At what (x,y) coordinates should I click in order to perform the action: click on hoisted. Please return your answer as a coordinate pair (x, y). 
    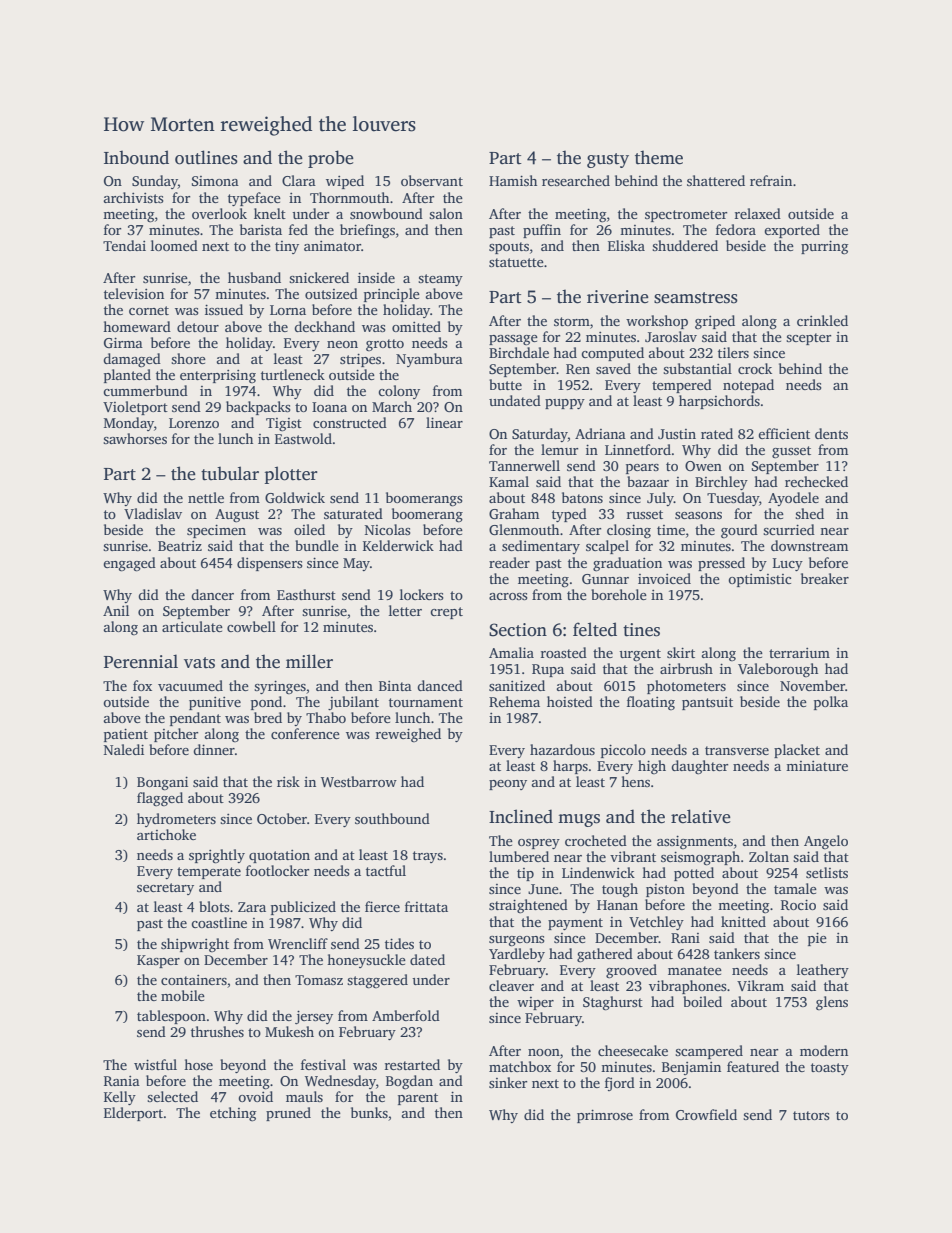
    Looking at the image, I should click on (570, 701).
